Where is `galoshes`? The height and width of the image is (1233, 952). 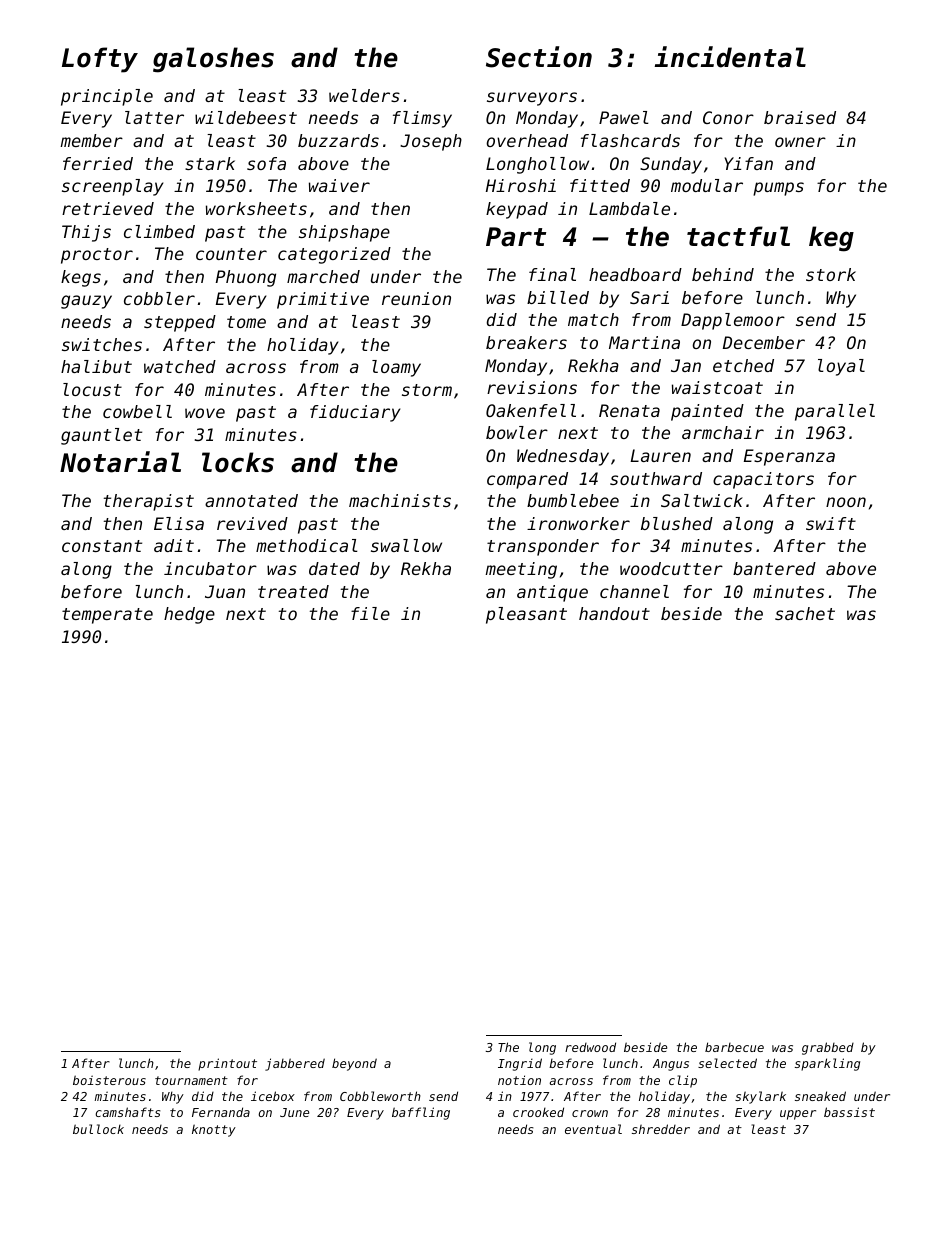 galoshes is located at coordinates (213, 60).
